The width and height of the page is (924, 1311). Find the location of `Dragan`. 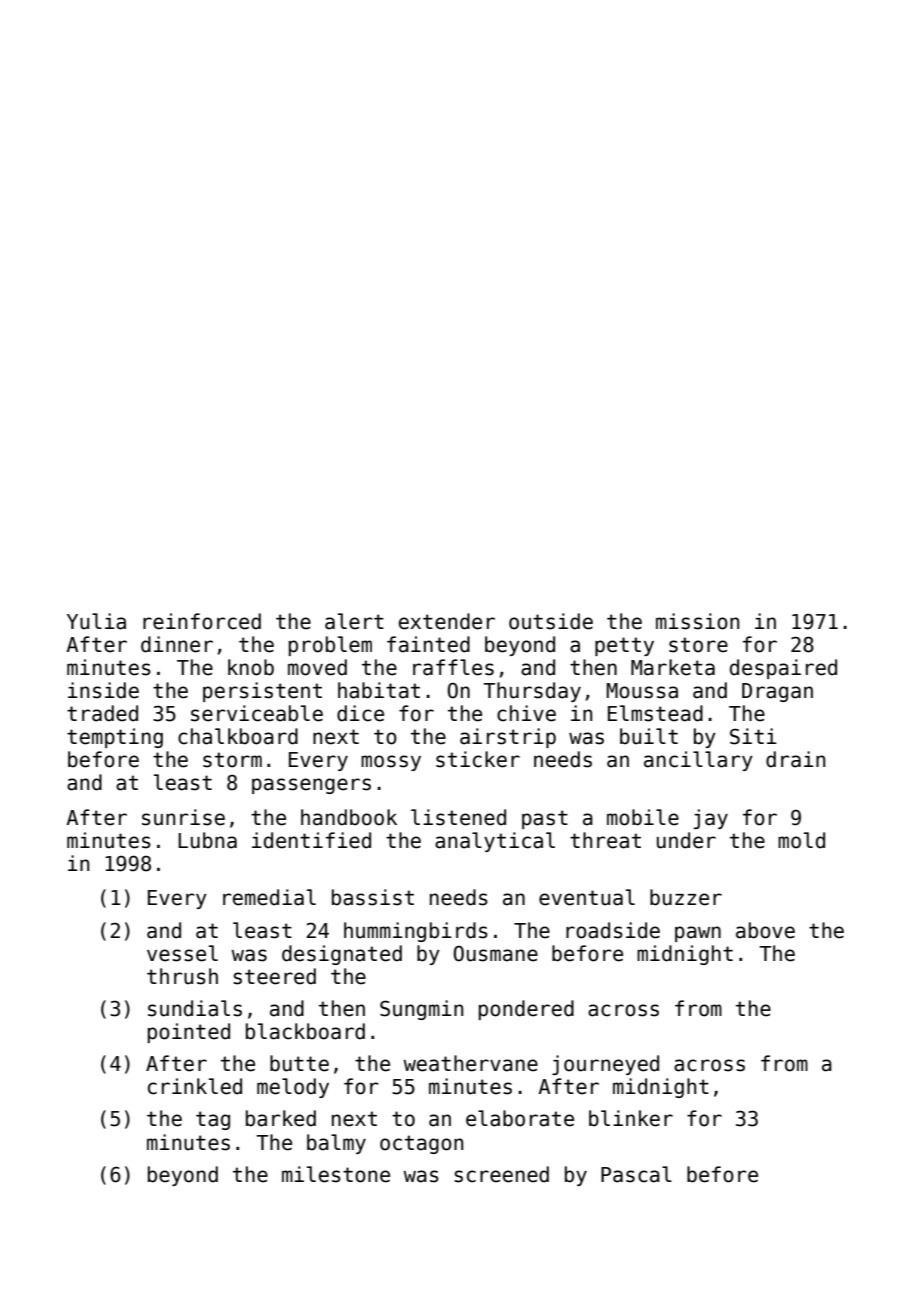

Dragan is located at coordinates (777, 692).
